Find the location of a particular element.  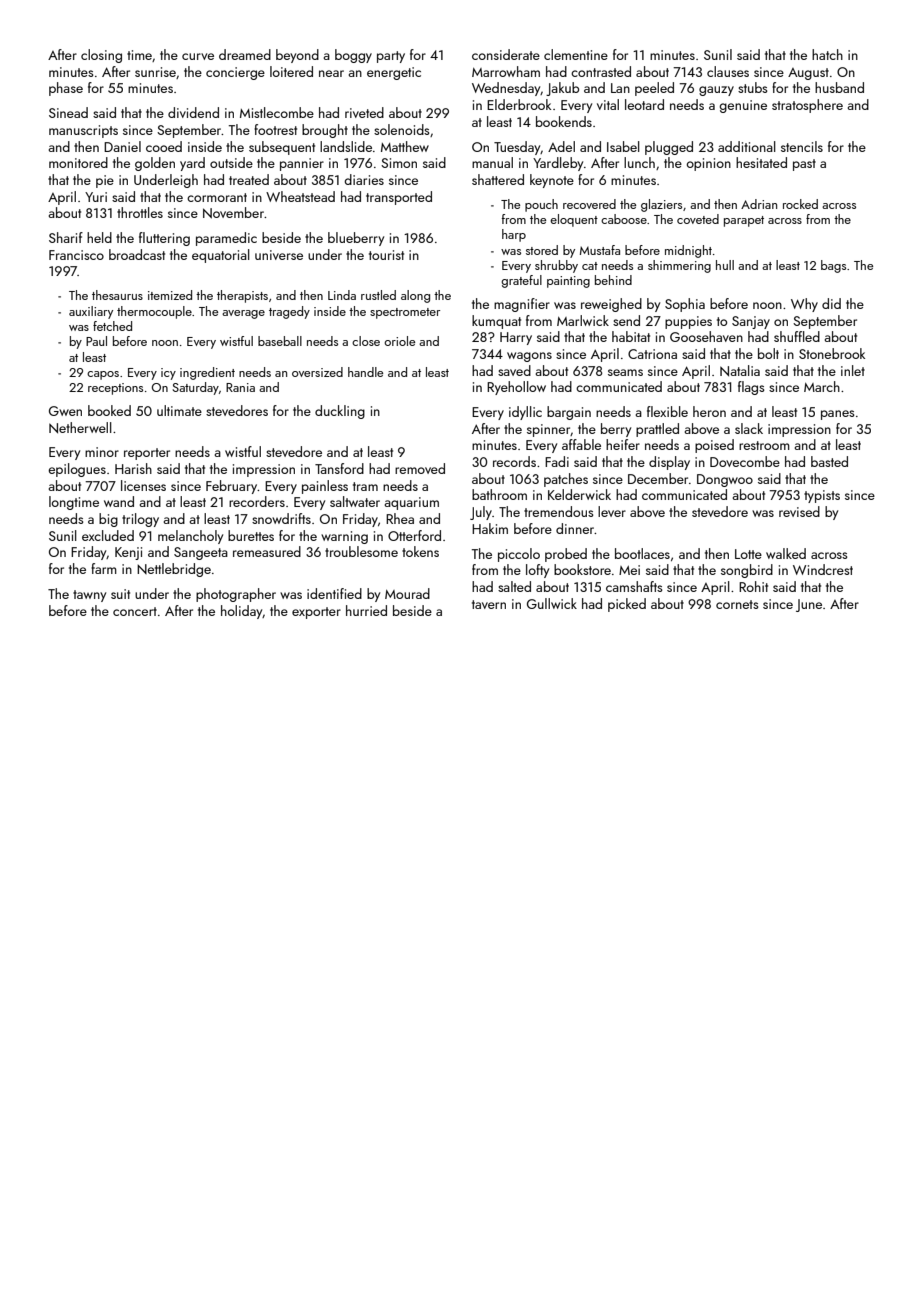

clementine is located at coordinates (576, 54).
